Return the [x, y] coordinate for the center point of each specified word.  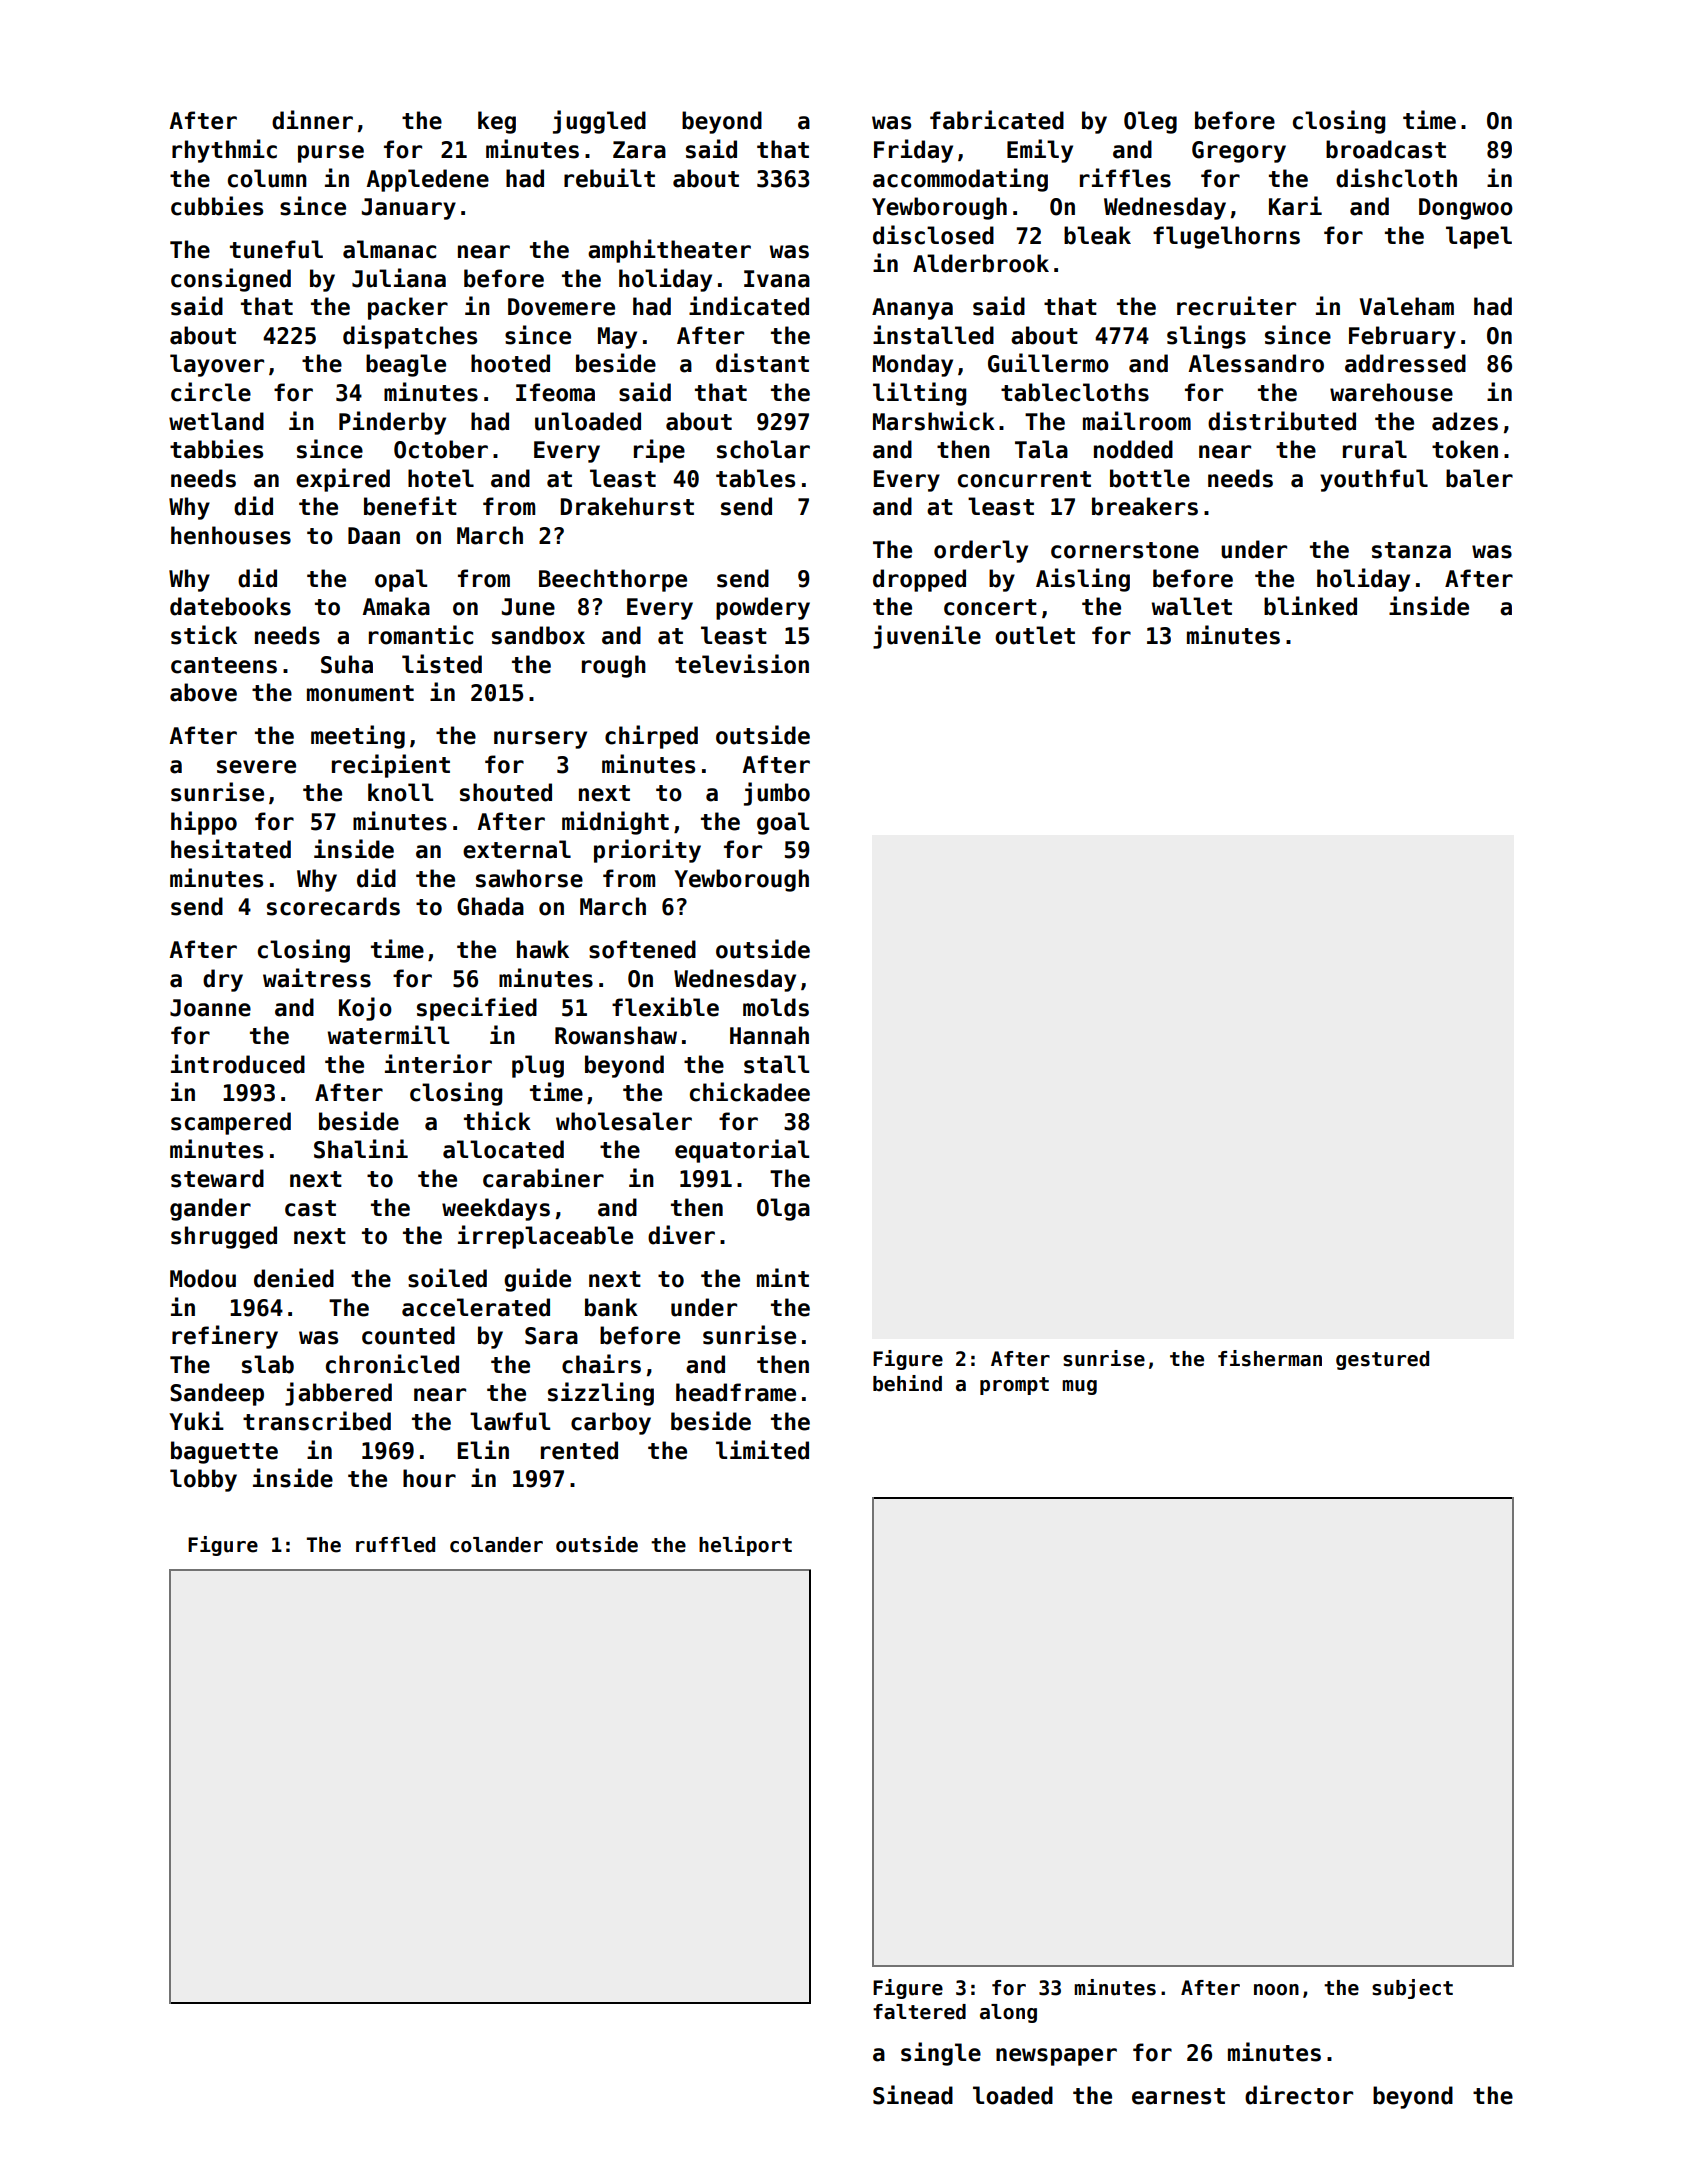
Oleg [1150, 122]
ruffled [395, 1545]
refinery [225, 1337]
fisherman [1270, 1358]
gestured [1382, 1360]
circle [211, 392]
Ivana [777, 279]
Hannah [769, 1035]
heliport [745, 1546]
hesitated [231, 849]
